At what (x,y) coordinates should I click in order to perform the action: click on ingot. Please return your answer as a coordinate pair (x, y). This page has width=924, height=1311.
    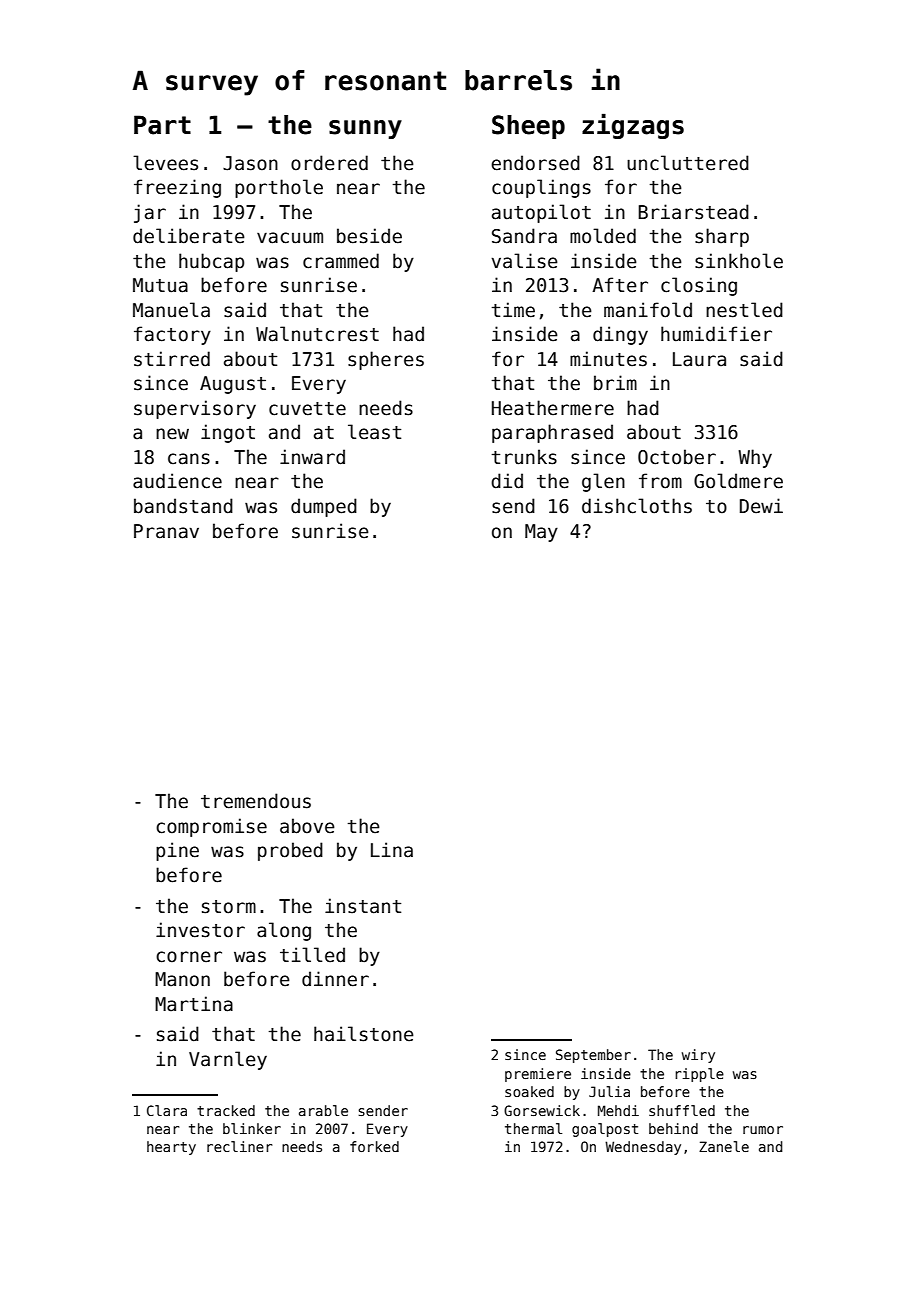
    Looking at the image, I should click on (228, 433).
